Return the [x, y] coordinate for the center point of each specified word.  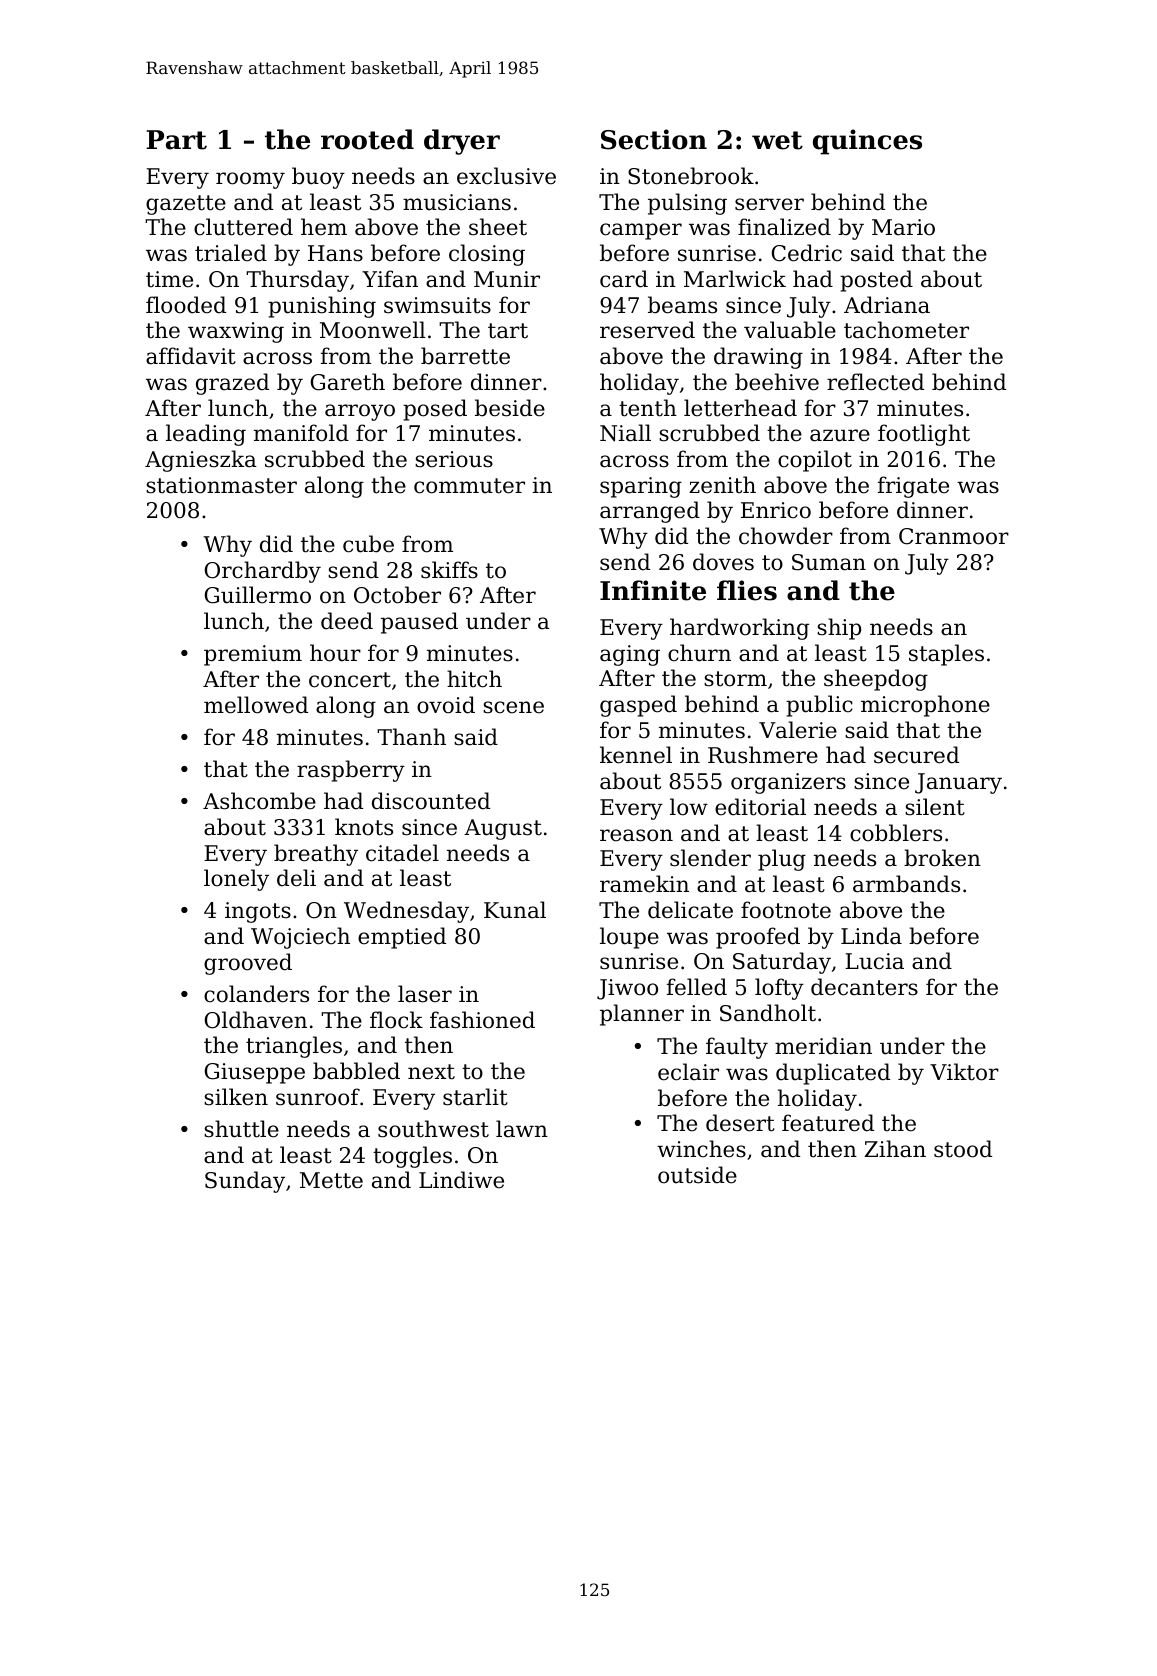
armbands [906, 884]
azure [840, 435]
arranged [650, 512]
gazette [186, 205]
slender [710, 858]
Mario [903, 227]
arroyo [360, 412]
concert [350, 680]
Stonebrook [691, 176]
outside [697, 1175]
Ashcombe [259, 801]
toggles [412, 1157]
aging [630, 655]
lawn [522, 1129]
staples [946, 655]
